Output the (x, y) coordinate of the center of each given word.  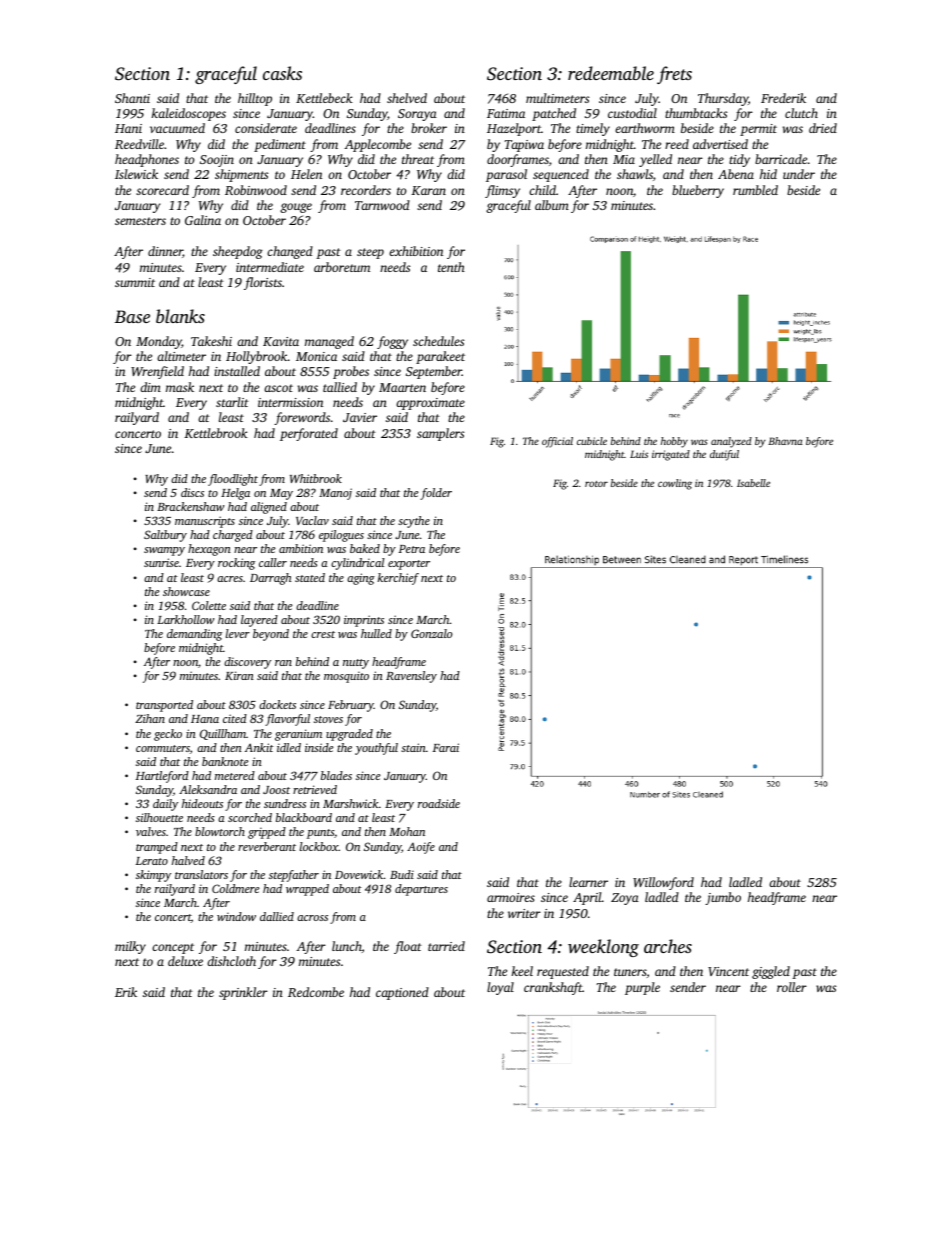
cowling (675, 484)
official (557, 442)
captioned (402, 993)
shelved (407, 98)
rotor (596, 484)
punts (320, 834)
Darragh (271, 579)
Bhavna (785, 441)
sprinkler (243, 993)
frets (674, 75)
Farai (446, 747)
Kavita (281, 341)
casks (282, 73)
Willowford (663, 883)
